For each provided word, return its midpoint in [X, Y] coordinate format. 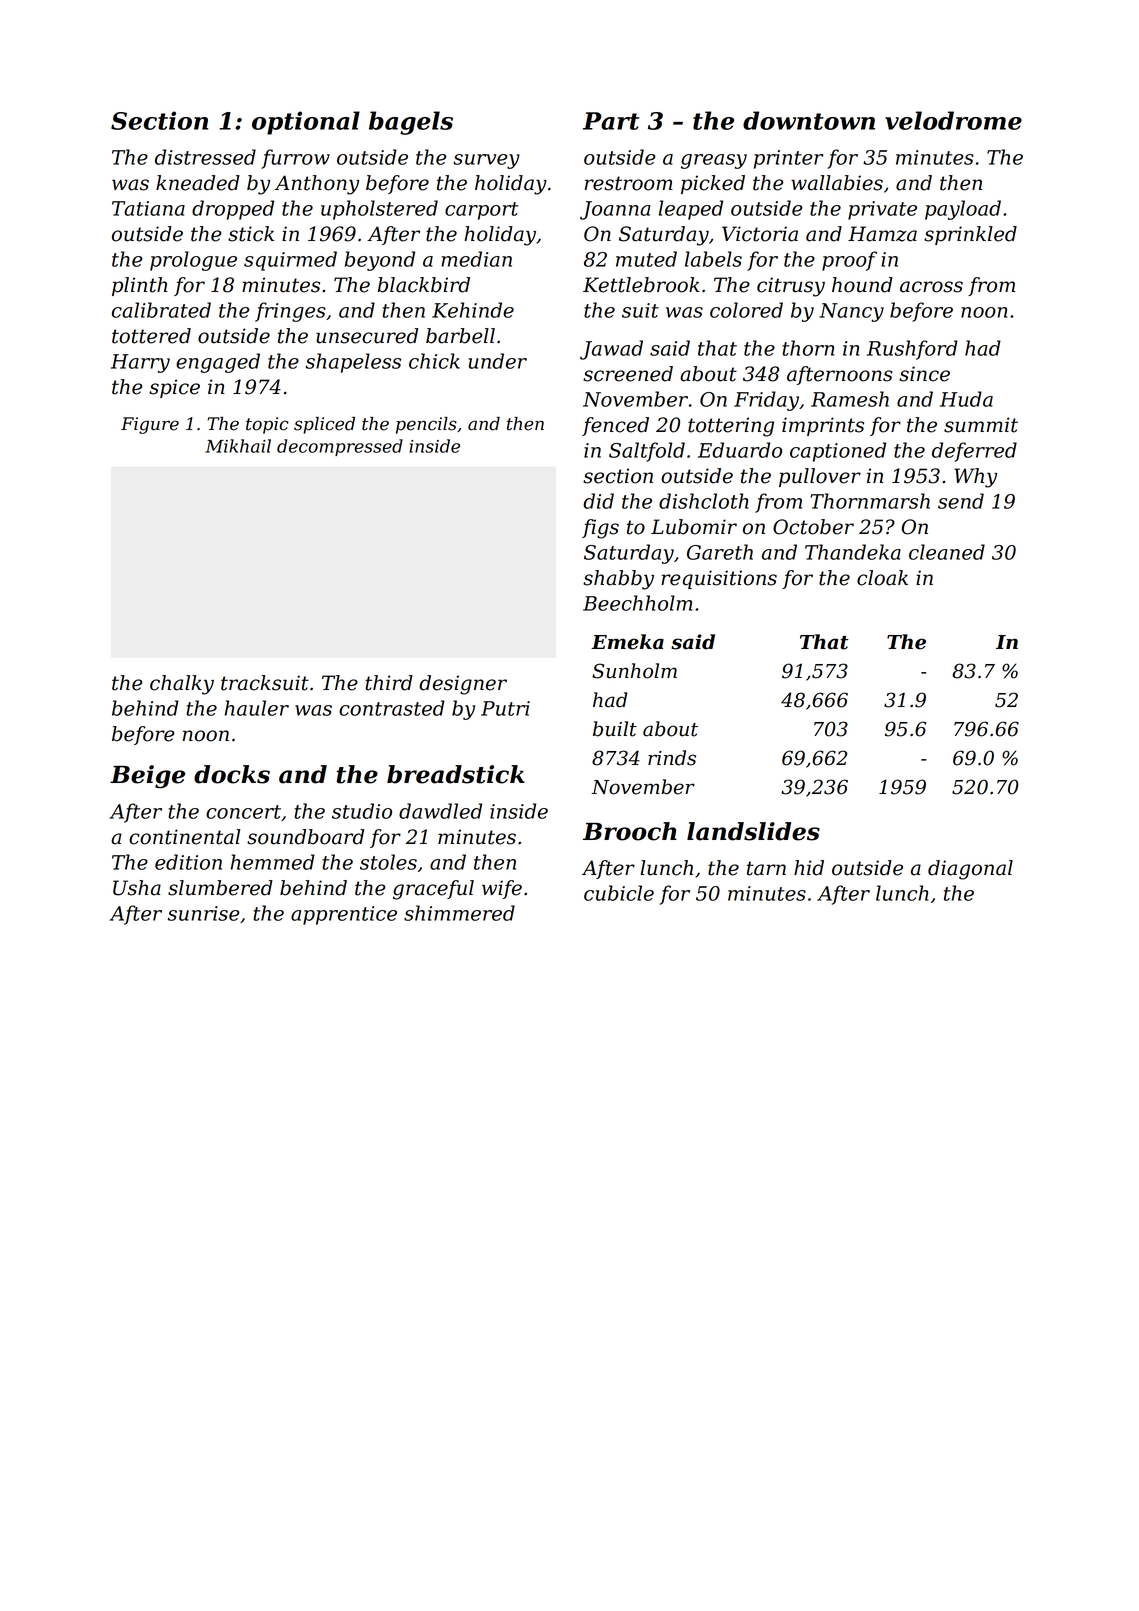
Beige [147, 777]
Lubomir [694, 527]
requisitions [719, 579]
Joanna [615, 210]
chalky [182, 685]
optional [306, 123]
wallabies [837, 183]
